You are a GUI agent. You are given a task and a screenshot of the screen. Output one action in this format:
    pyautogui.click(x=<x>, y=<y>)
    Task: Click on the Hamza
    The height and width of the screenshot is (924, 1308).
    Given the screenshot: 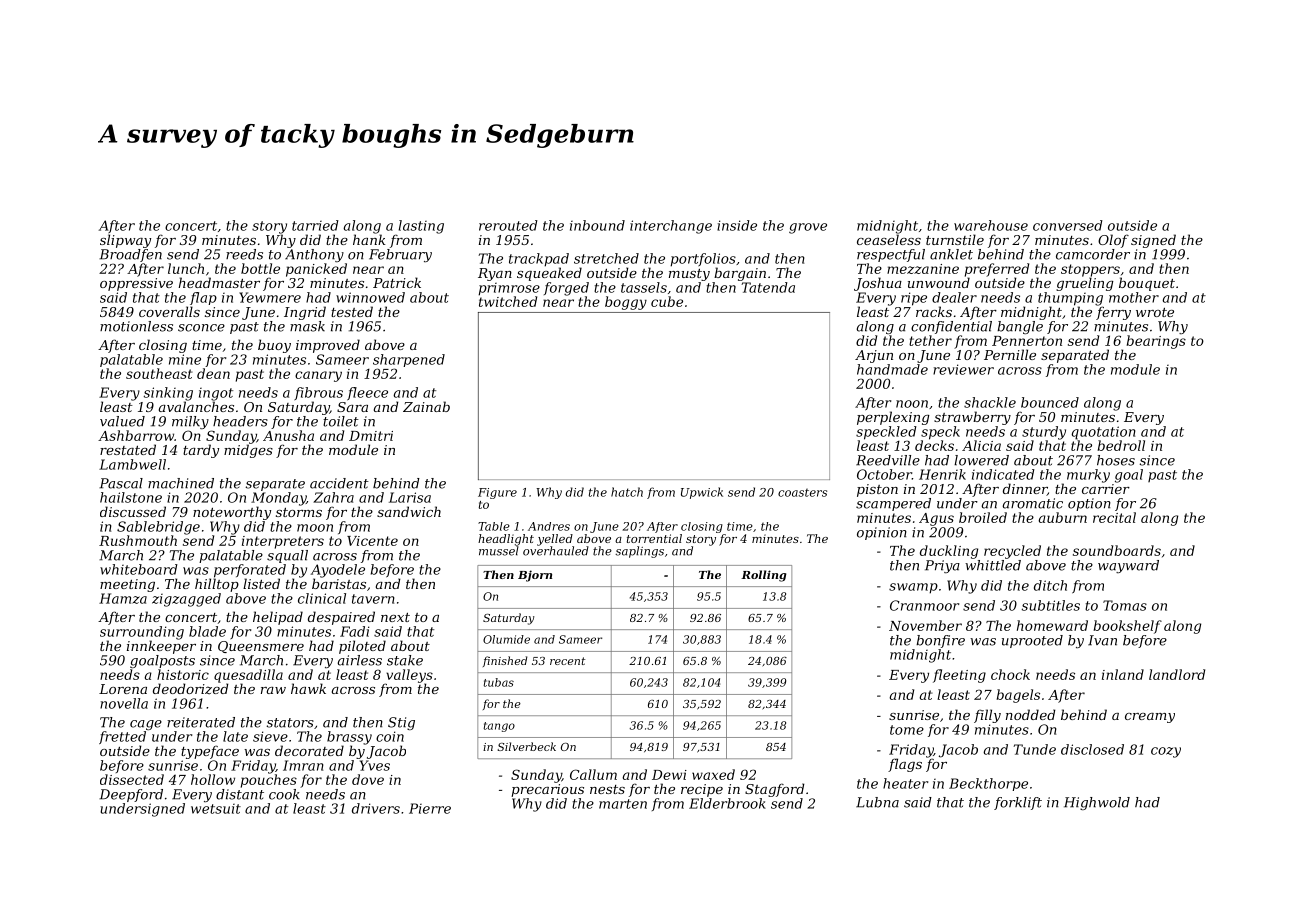 What is the action you would take?
    pyautogui.click(x=123, y=598)
